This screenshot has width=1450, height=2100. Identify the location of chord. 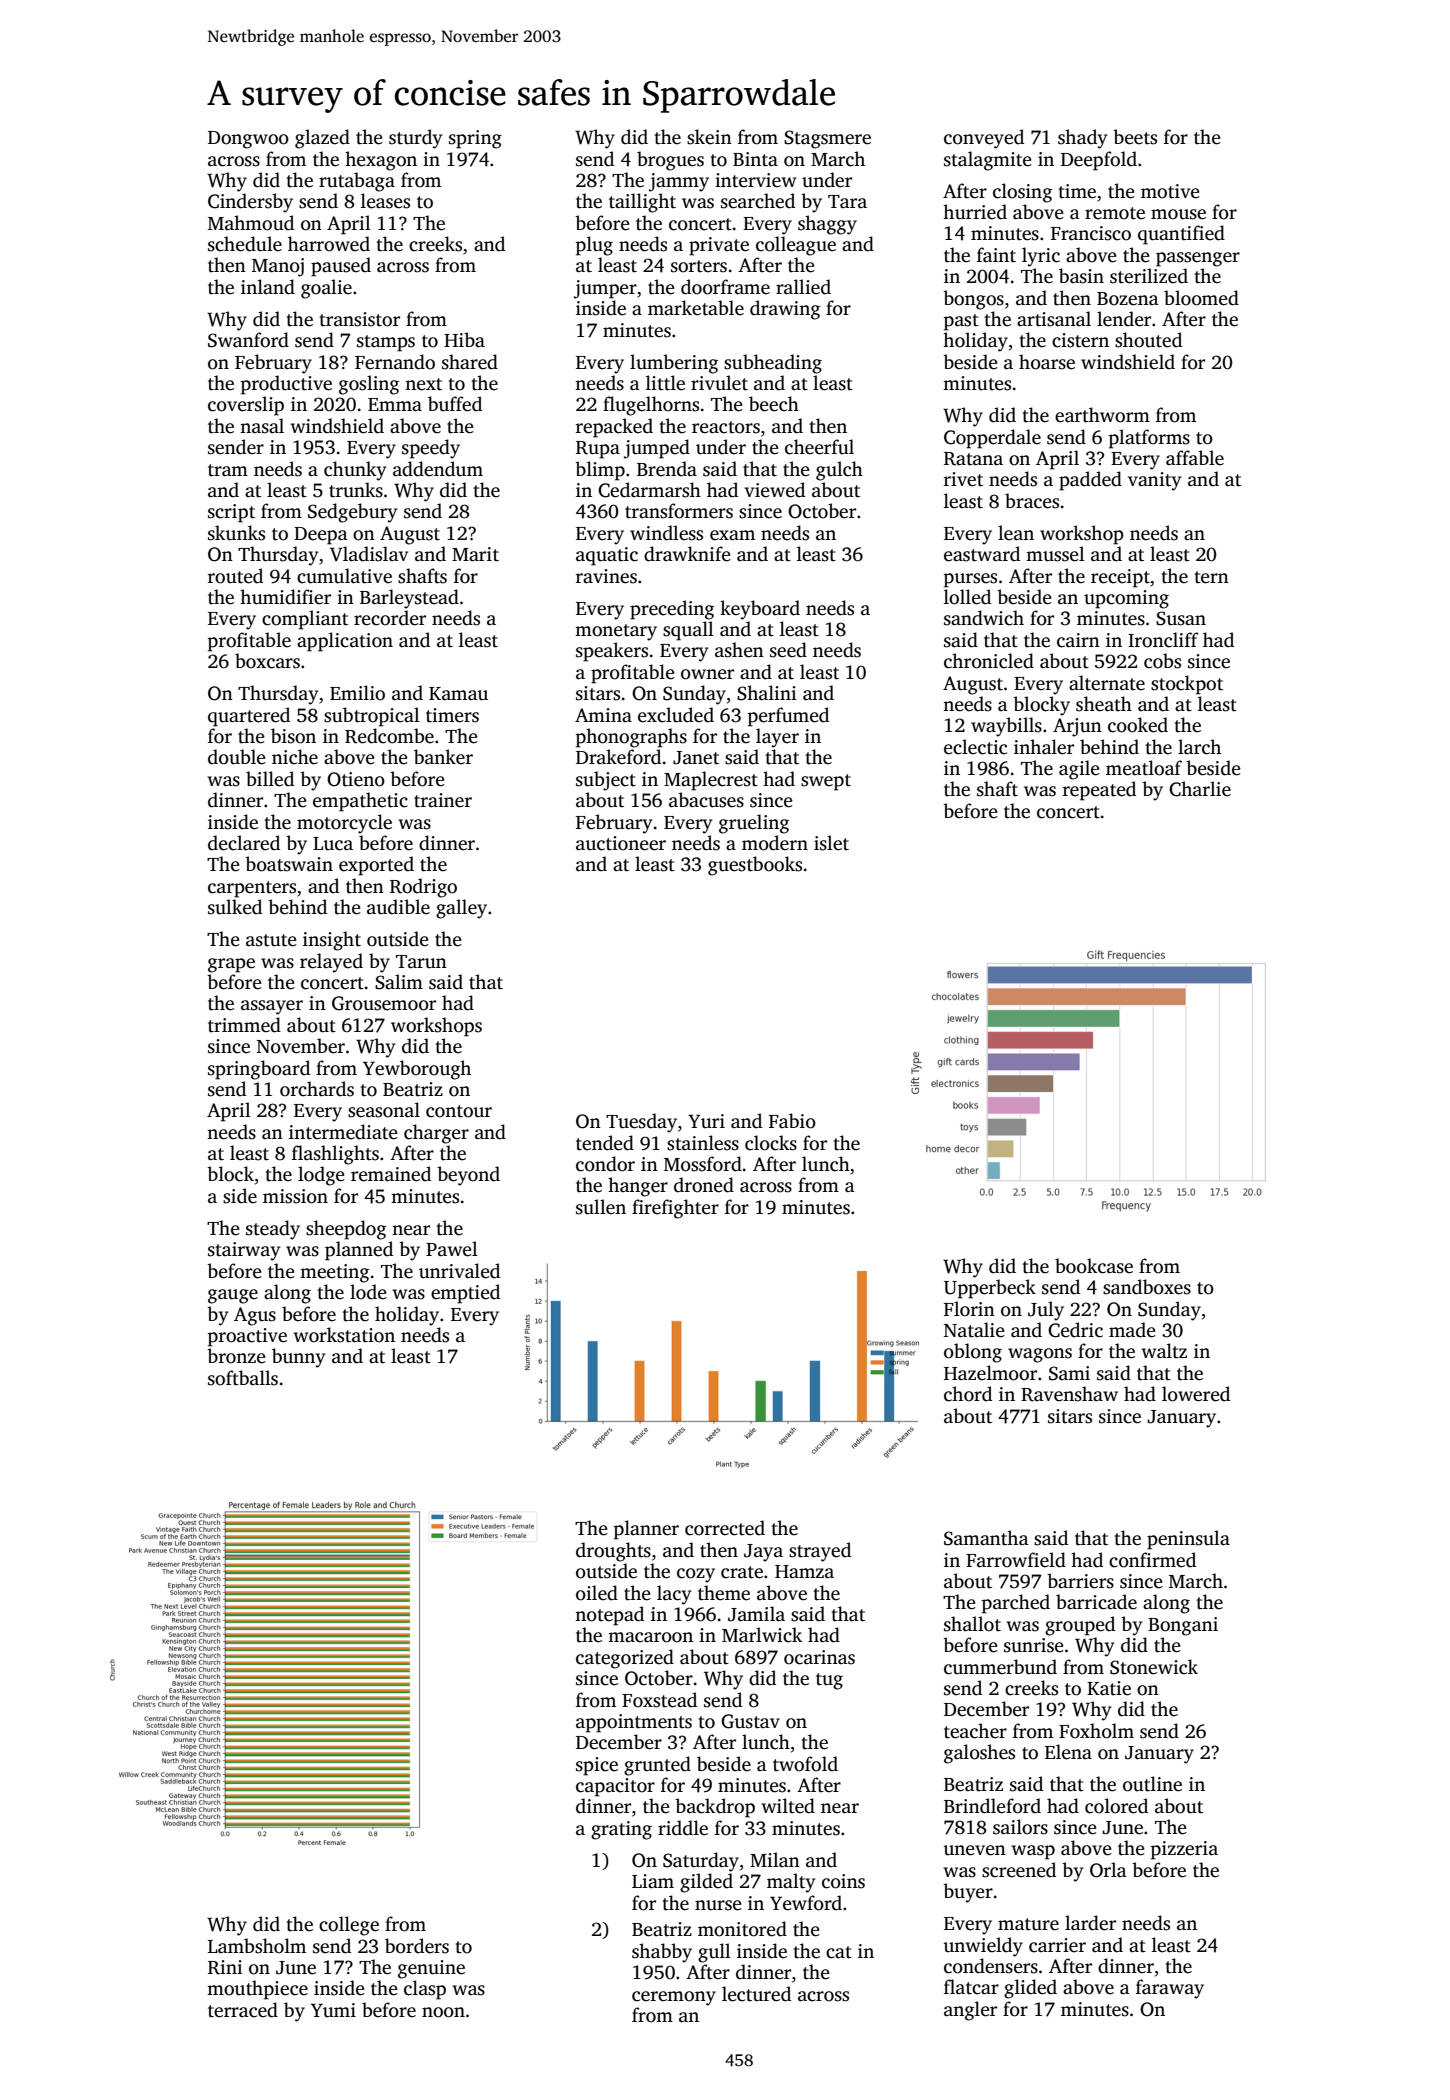
(968, 1394).
